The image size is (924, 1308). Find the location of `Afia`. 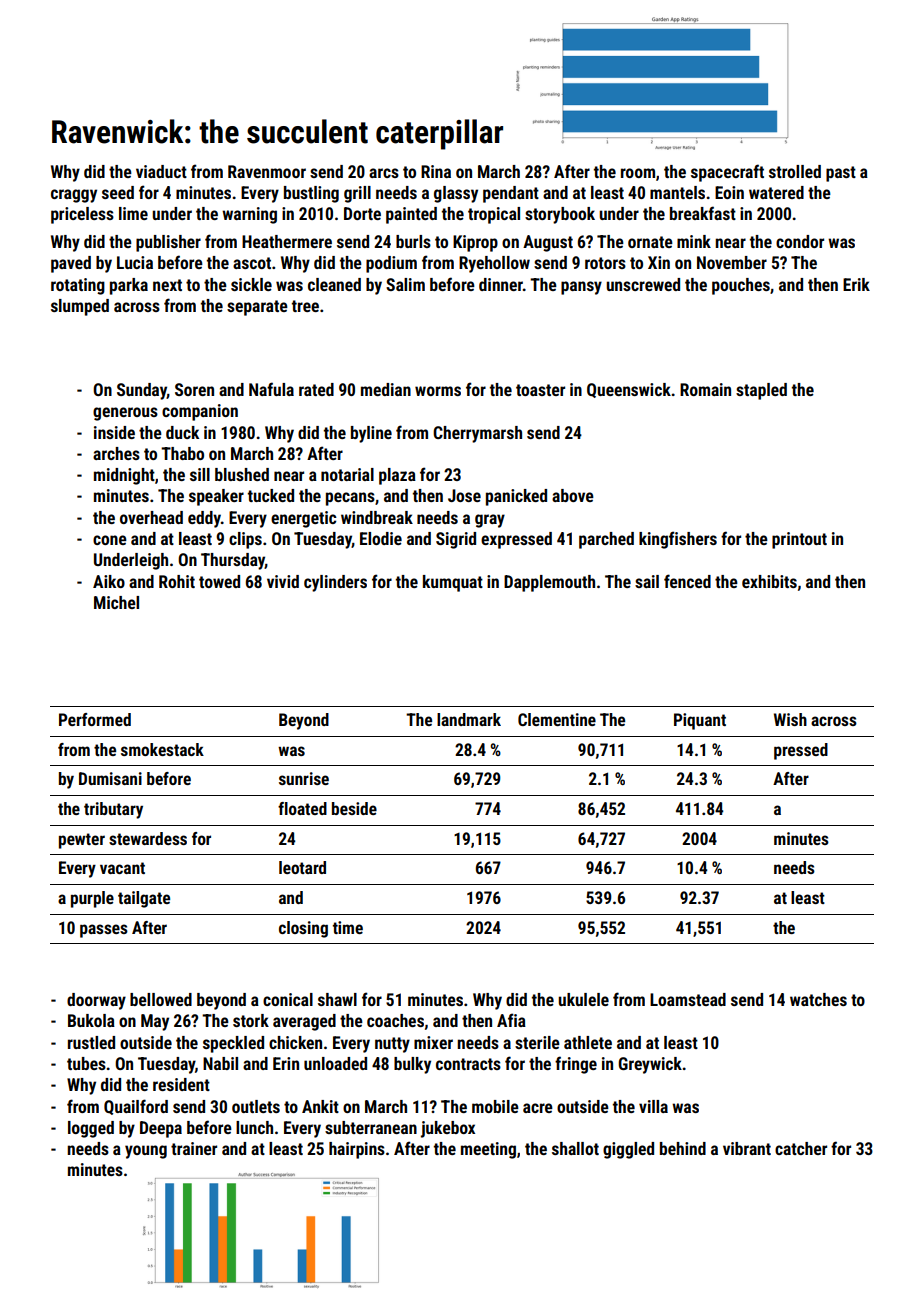

Afia is located at coordinates (511, 1020).
